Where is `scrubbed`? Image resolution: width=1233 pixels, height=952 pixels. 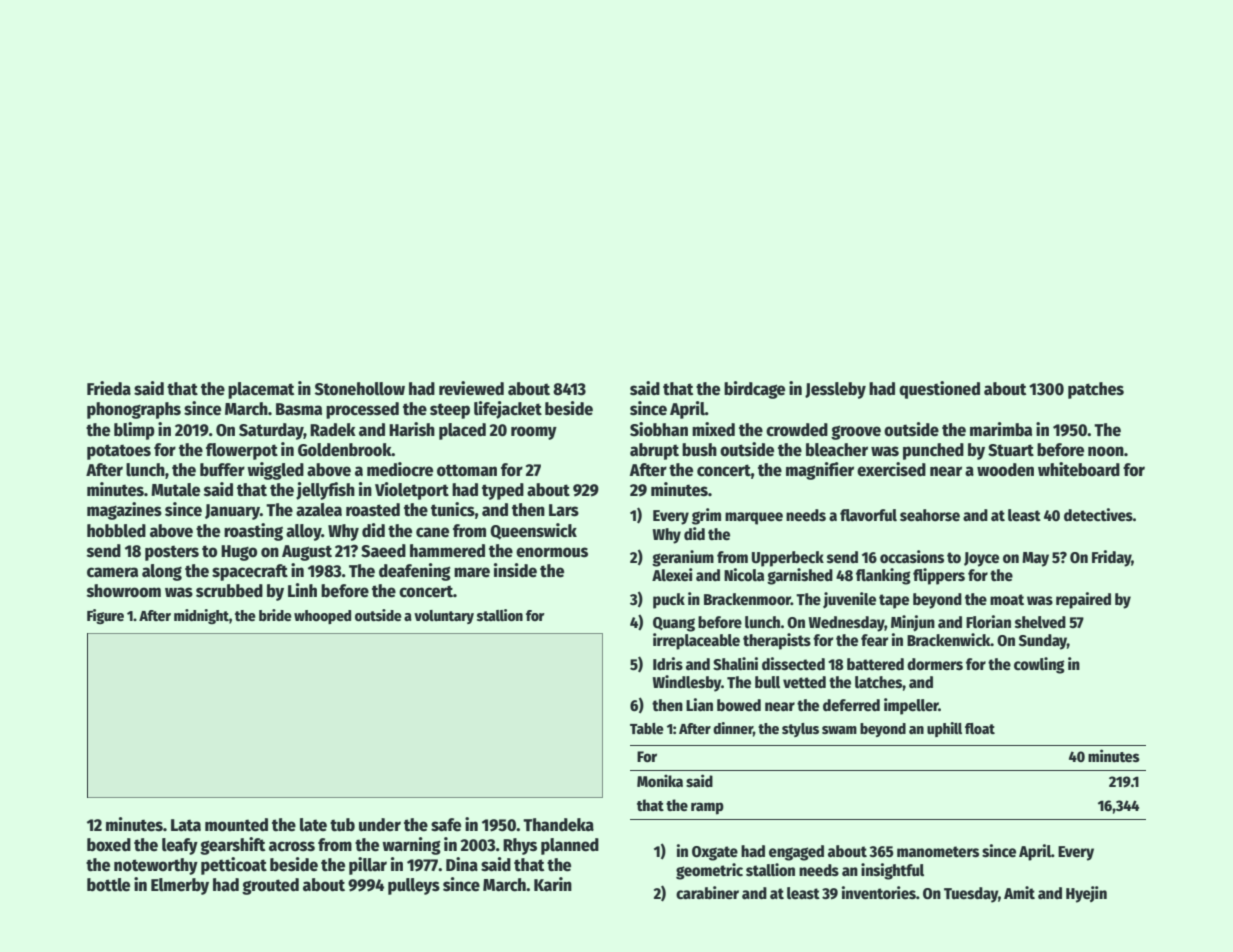
scrubbed is located at coordinates (229, 591).
